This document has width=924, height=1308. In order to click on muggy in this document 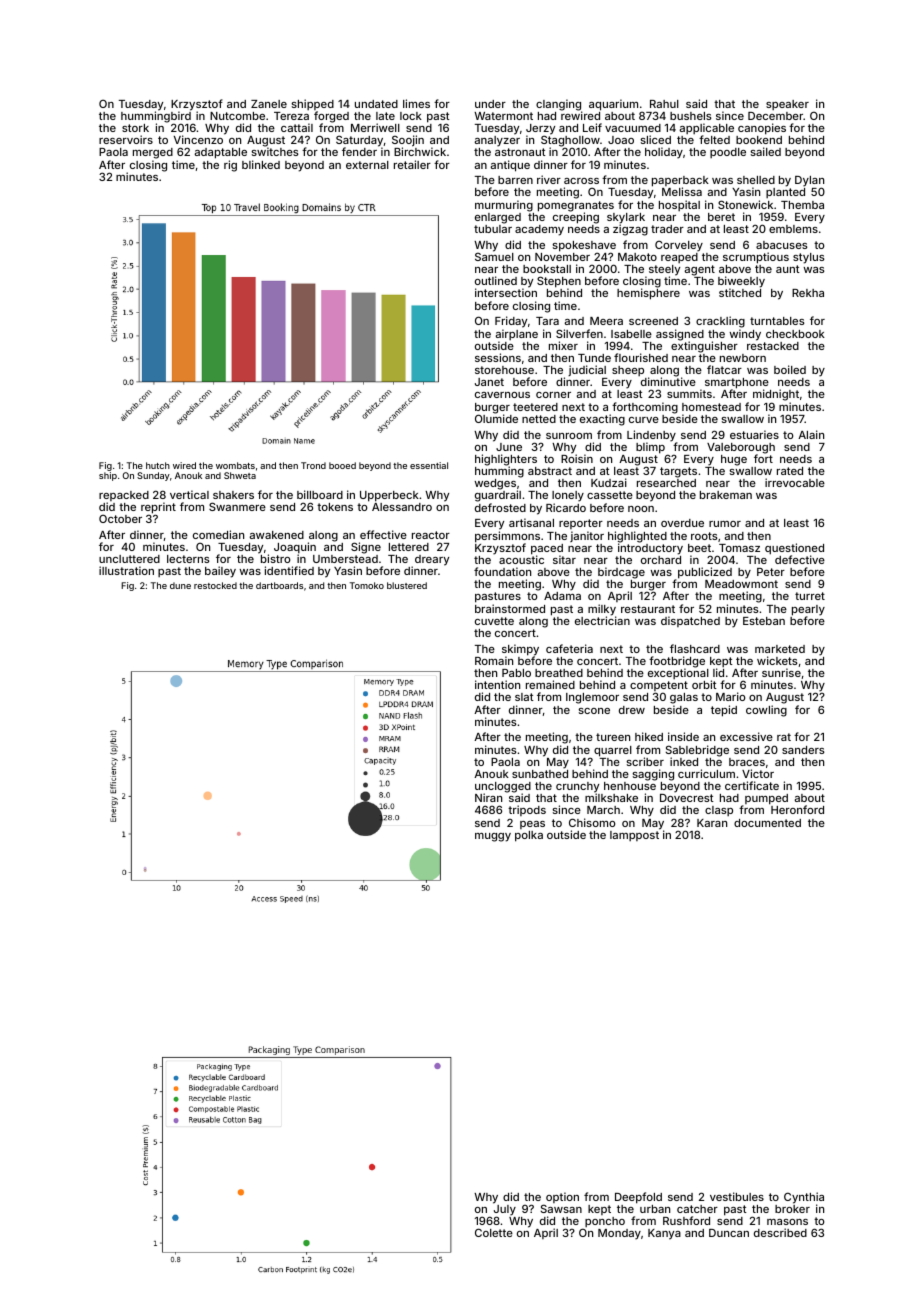, I will do `click(493, 837)`.
